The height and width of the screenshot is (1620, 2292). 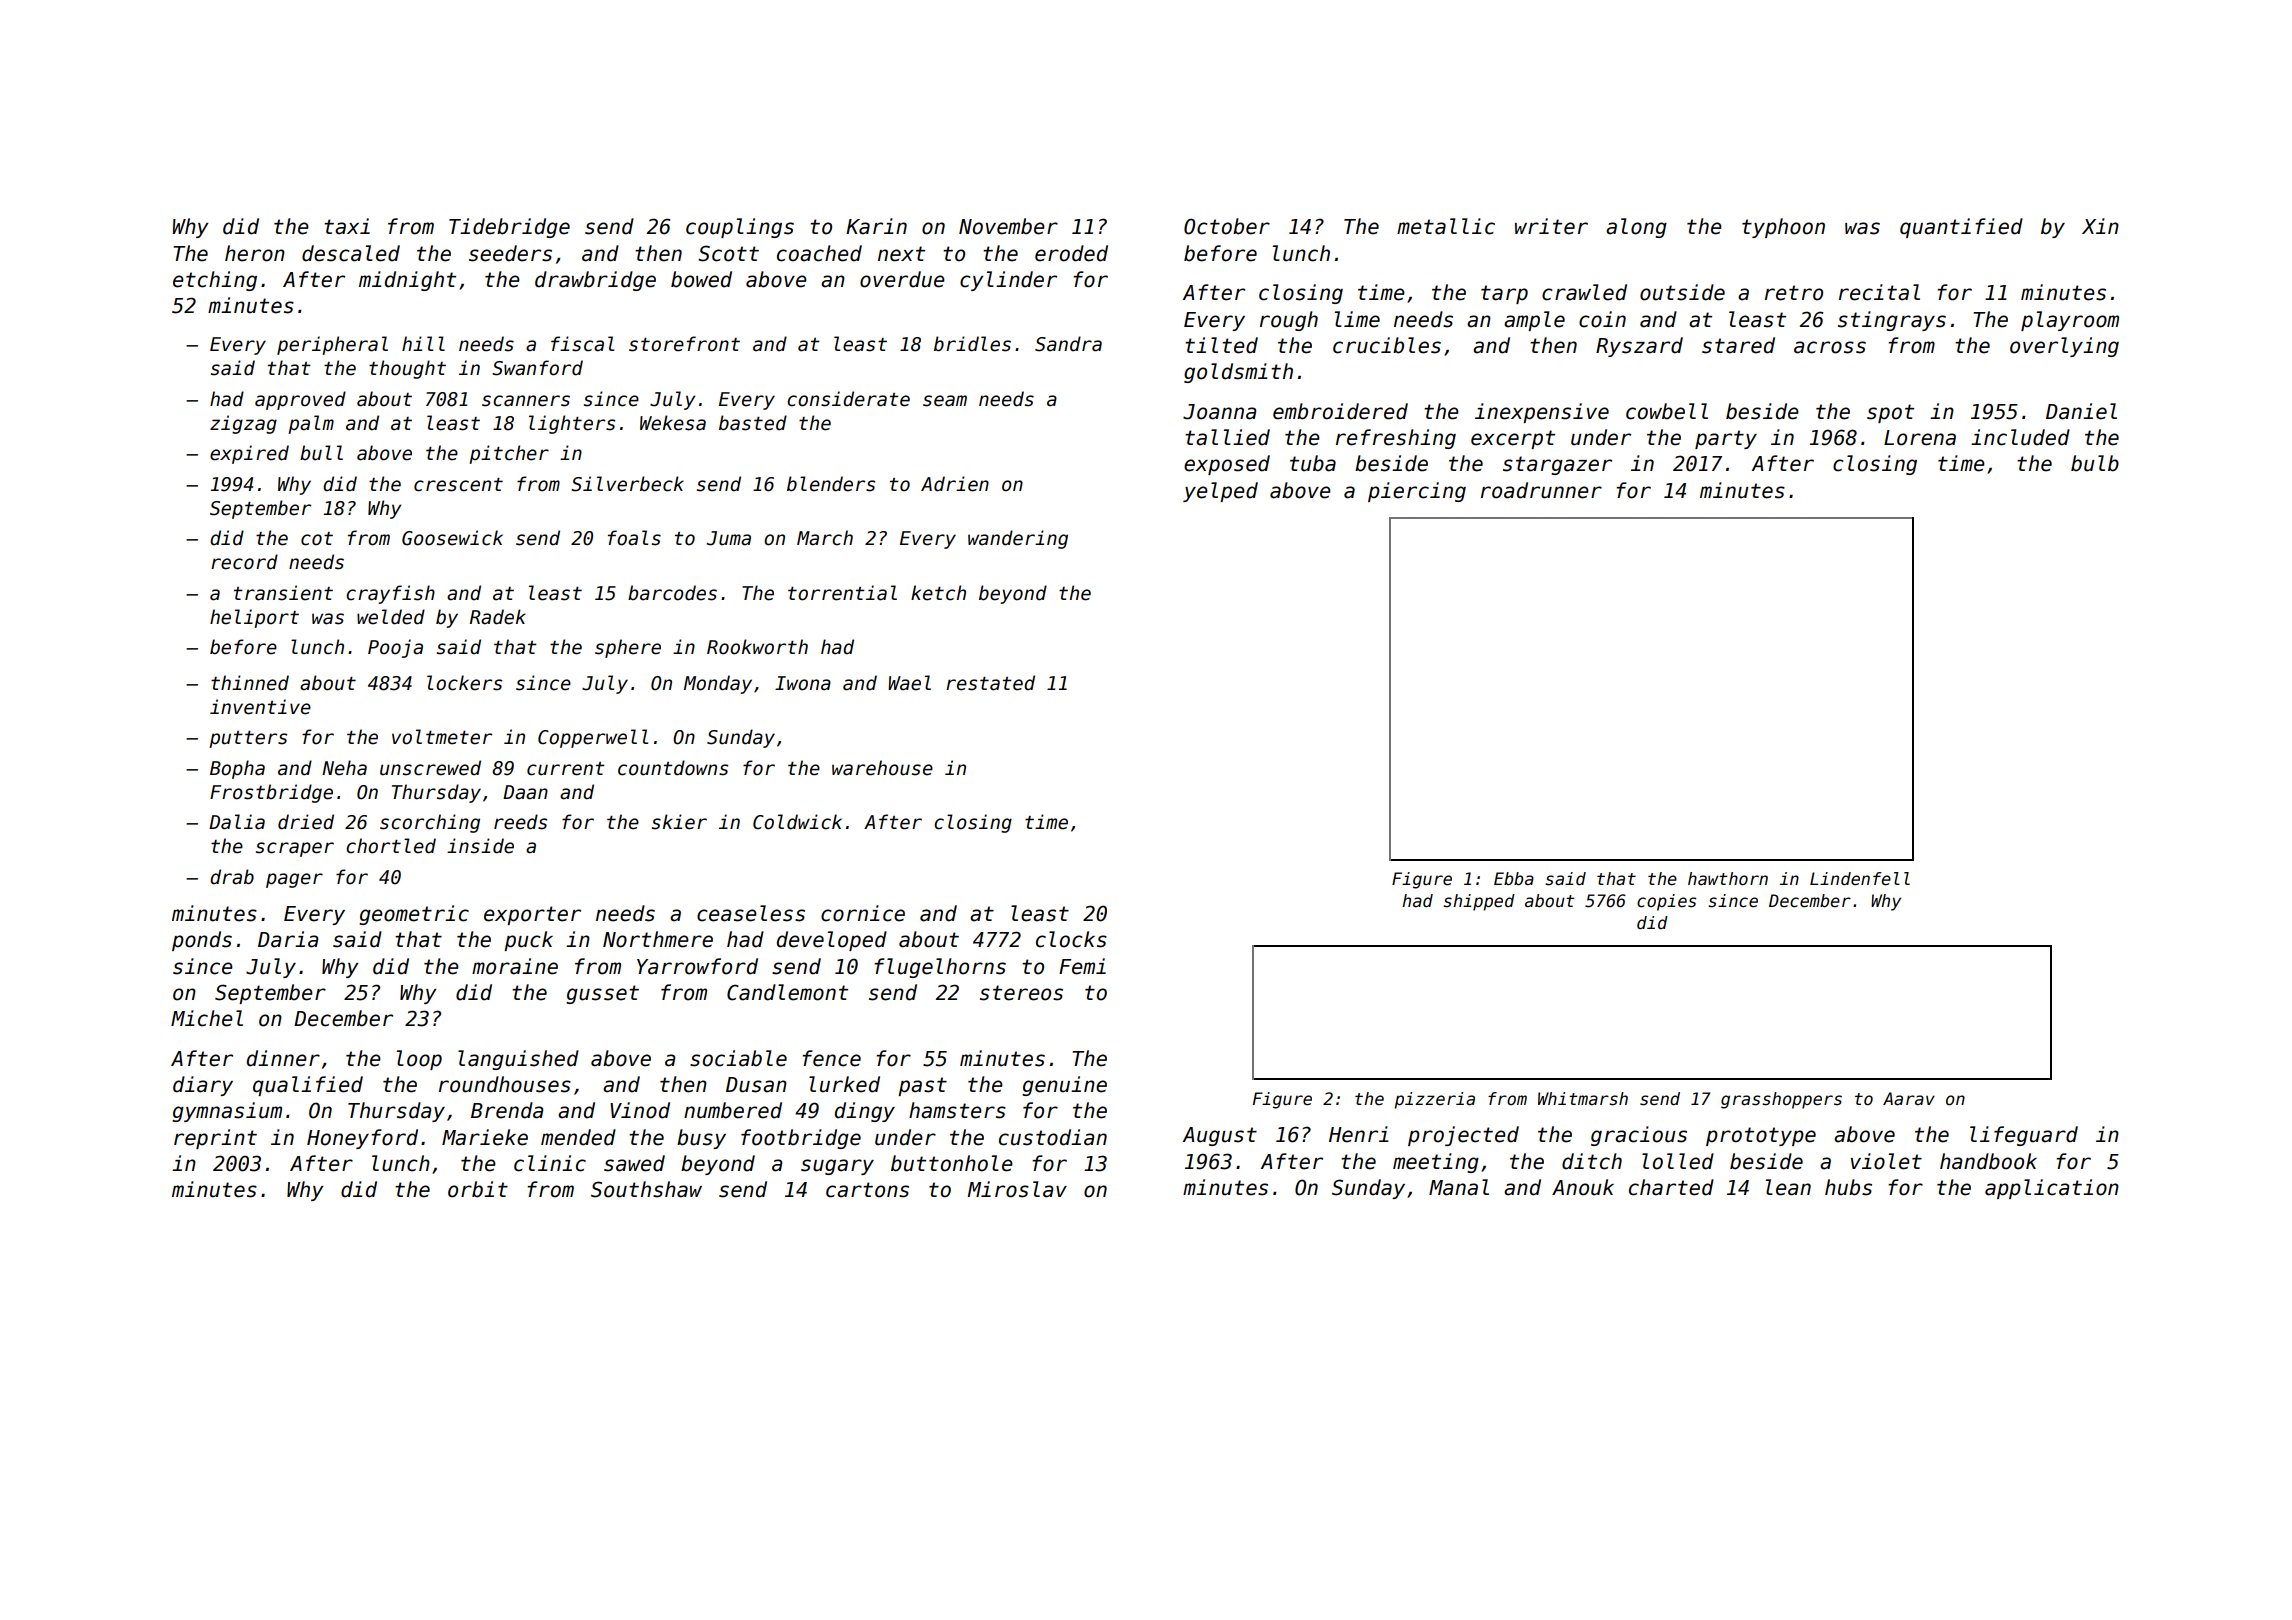 What do you see at coordinates (1434, 1100) in the screenshot?
I see `pizzeria` at bounding box center [1434, 1100].
